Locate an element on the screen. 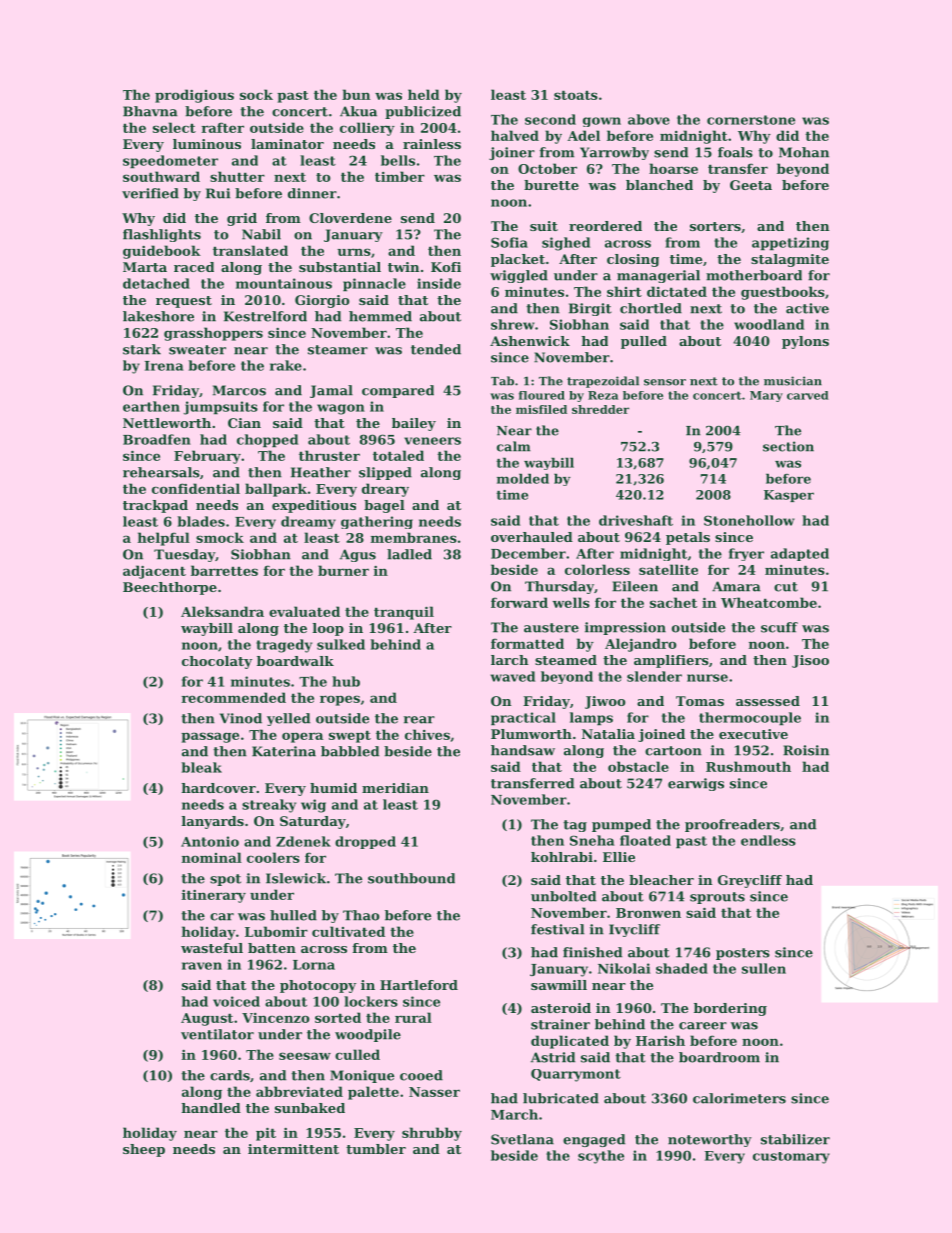 The image size is (952, 1233). timber is located at coordinates (400, 176).
